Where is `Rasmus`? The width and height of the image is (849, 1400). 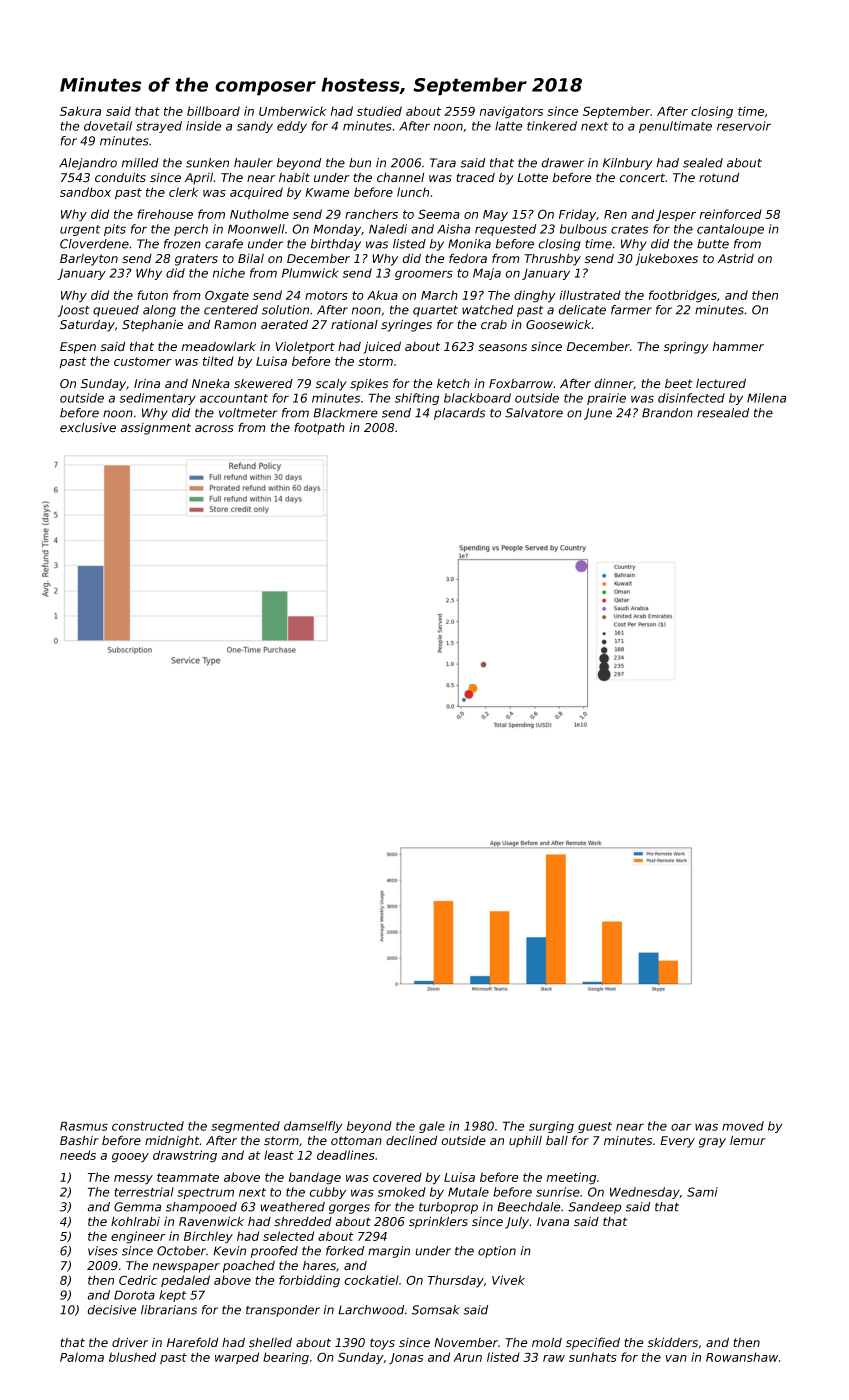 Rasmus is located at coordinates (84, 1126).
